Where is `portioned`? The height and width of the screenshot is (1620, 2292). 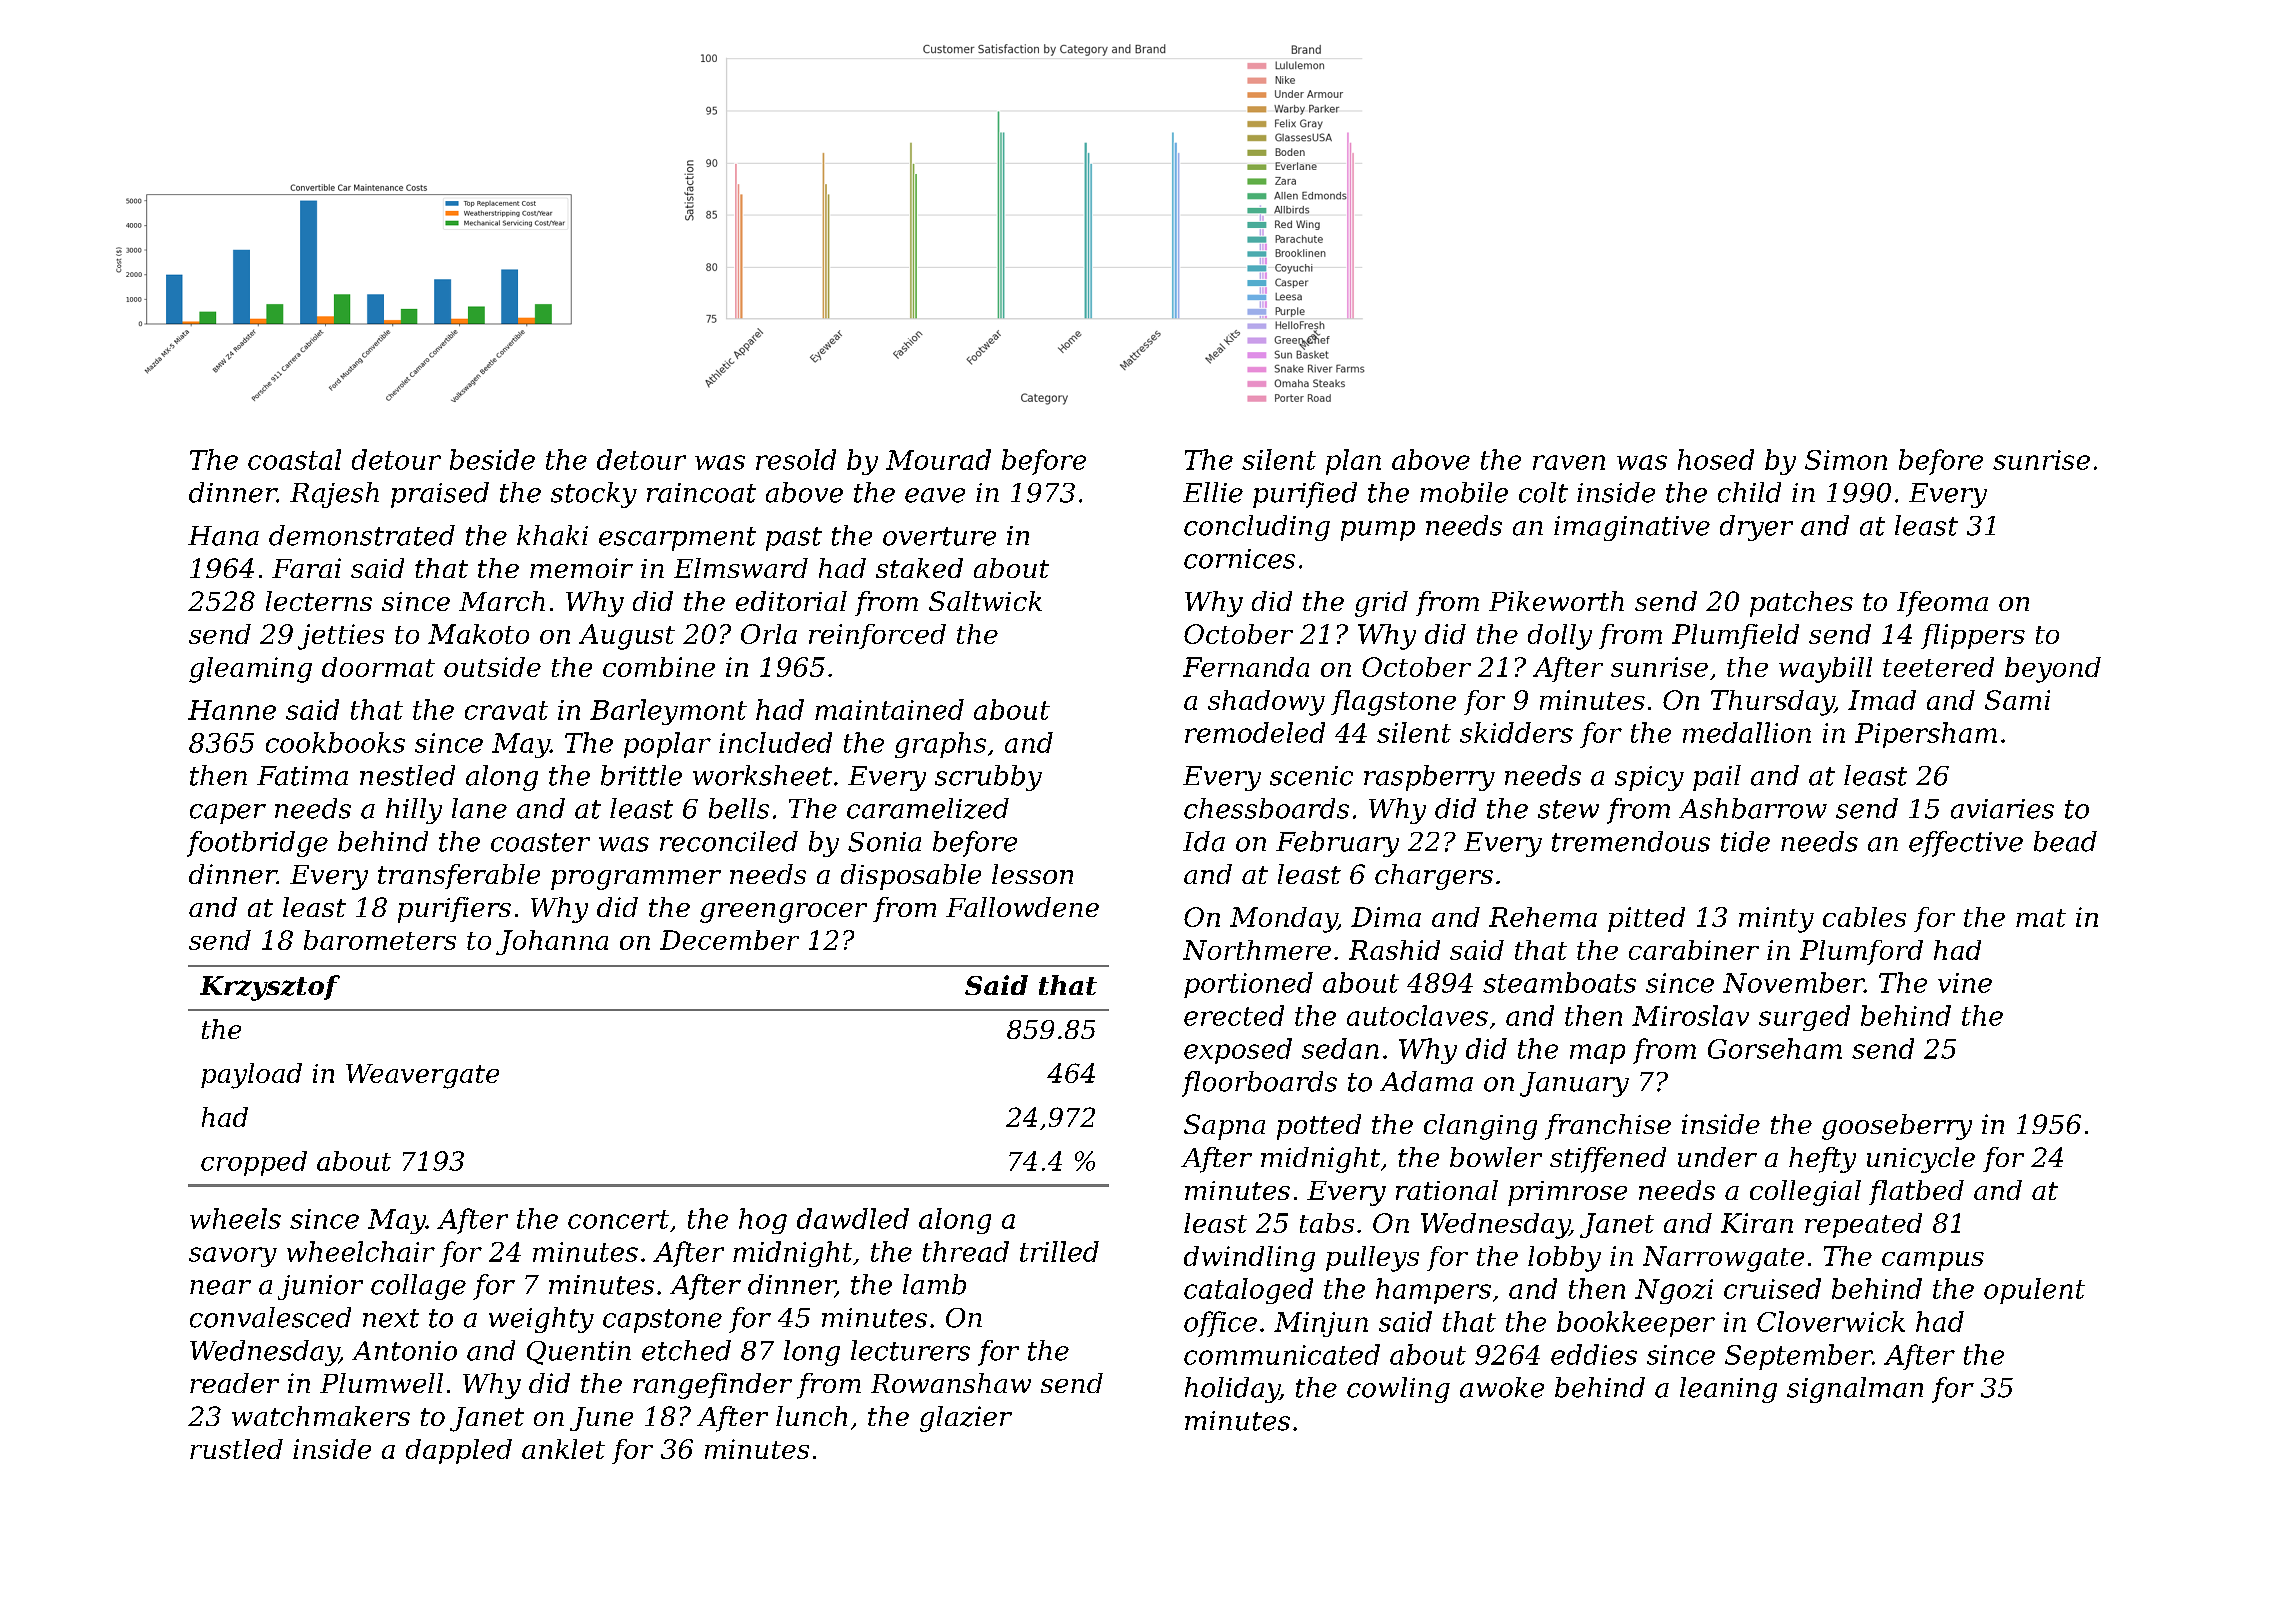
portioned is located at coordinates (1248, 985).
